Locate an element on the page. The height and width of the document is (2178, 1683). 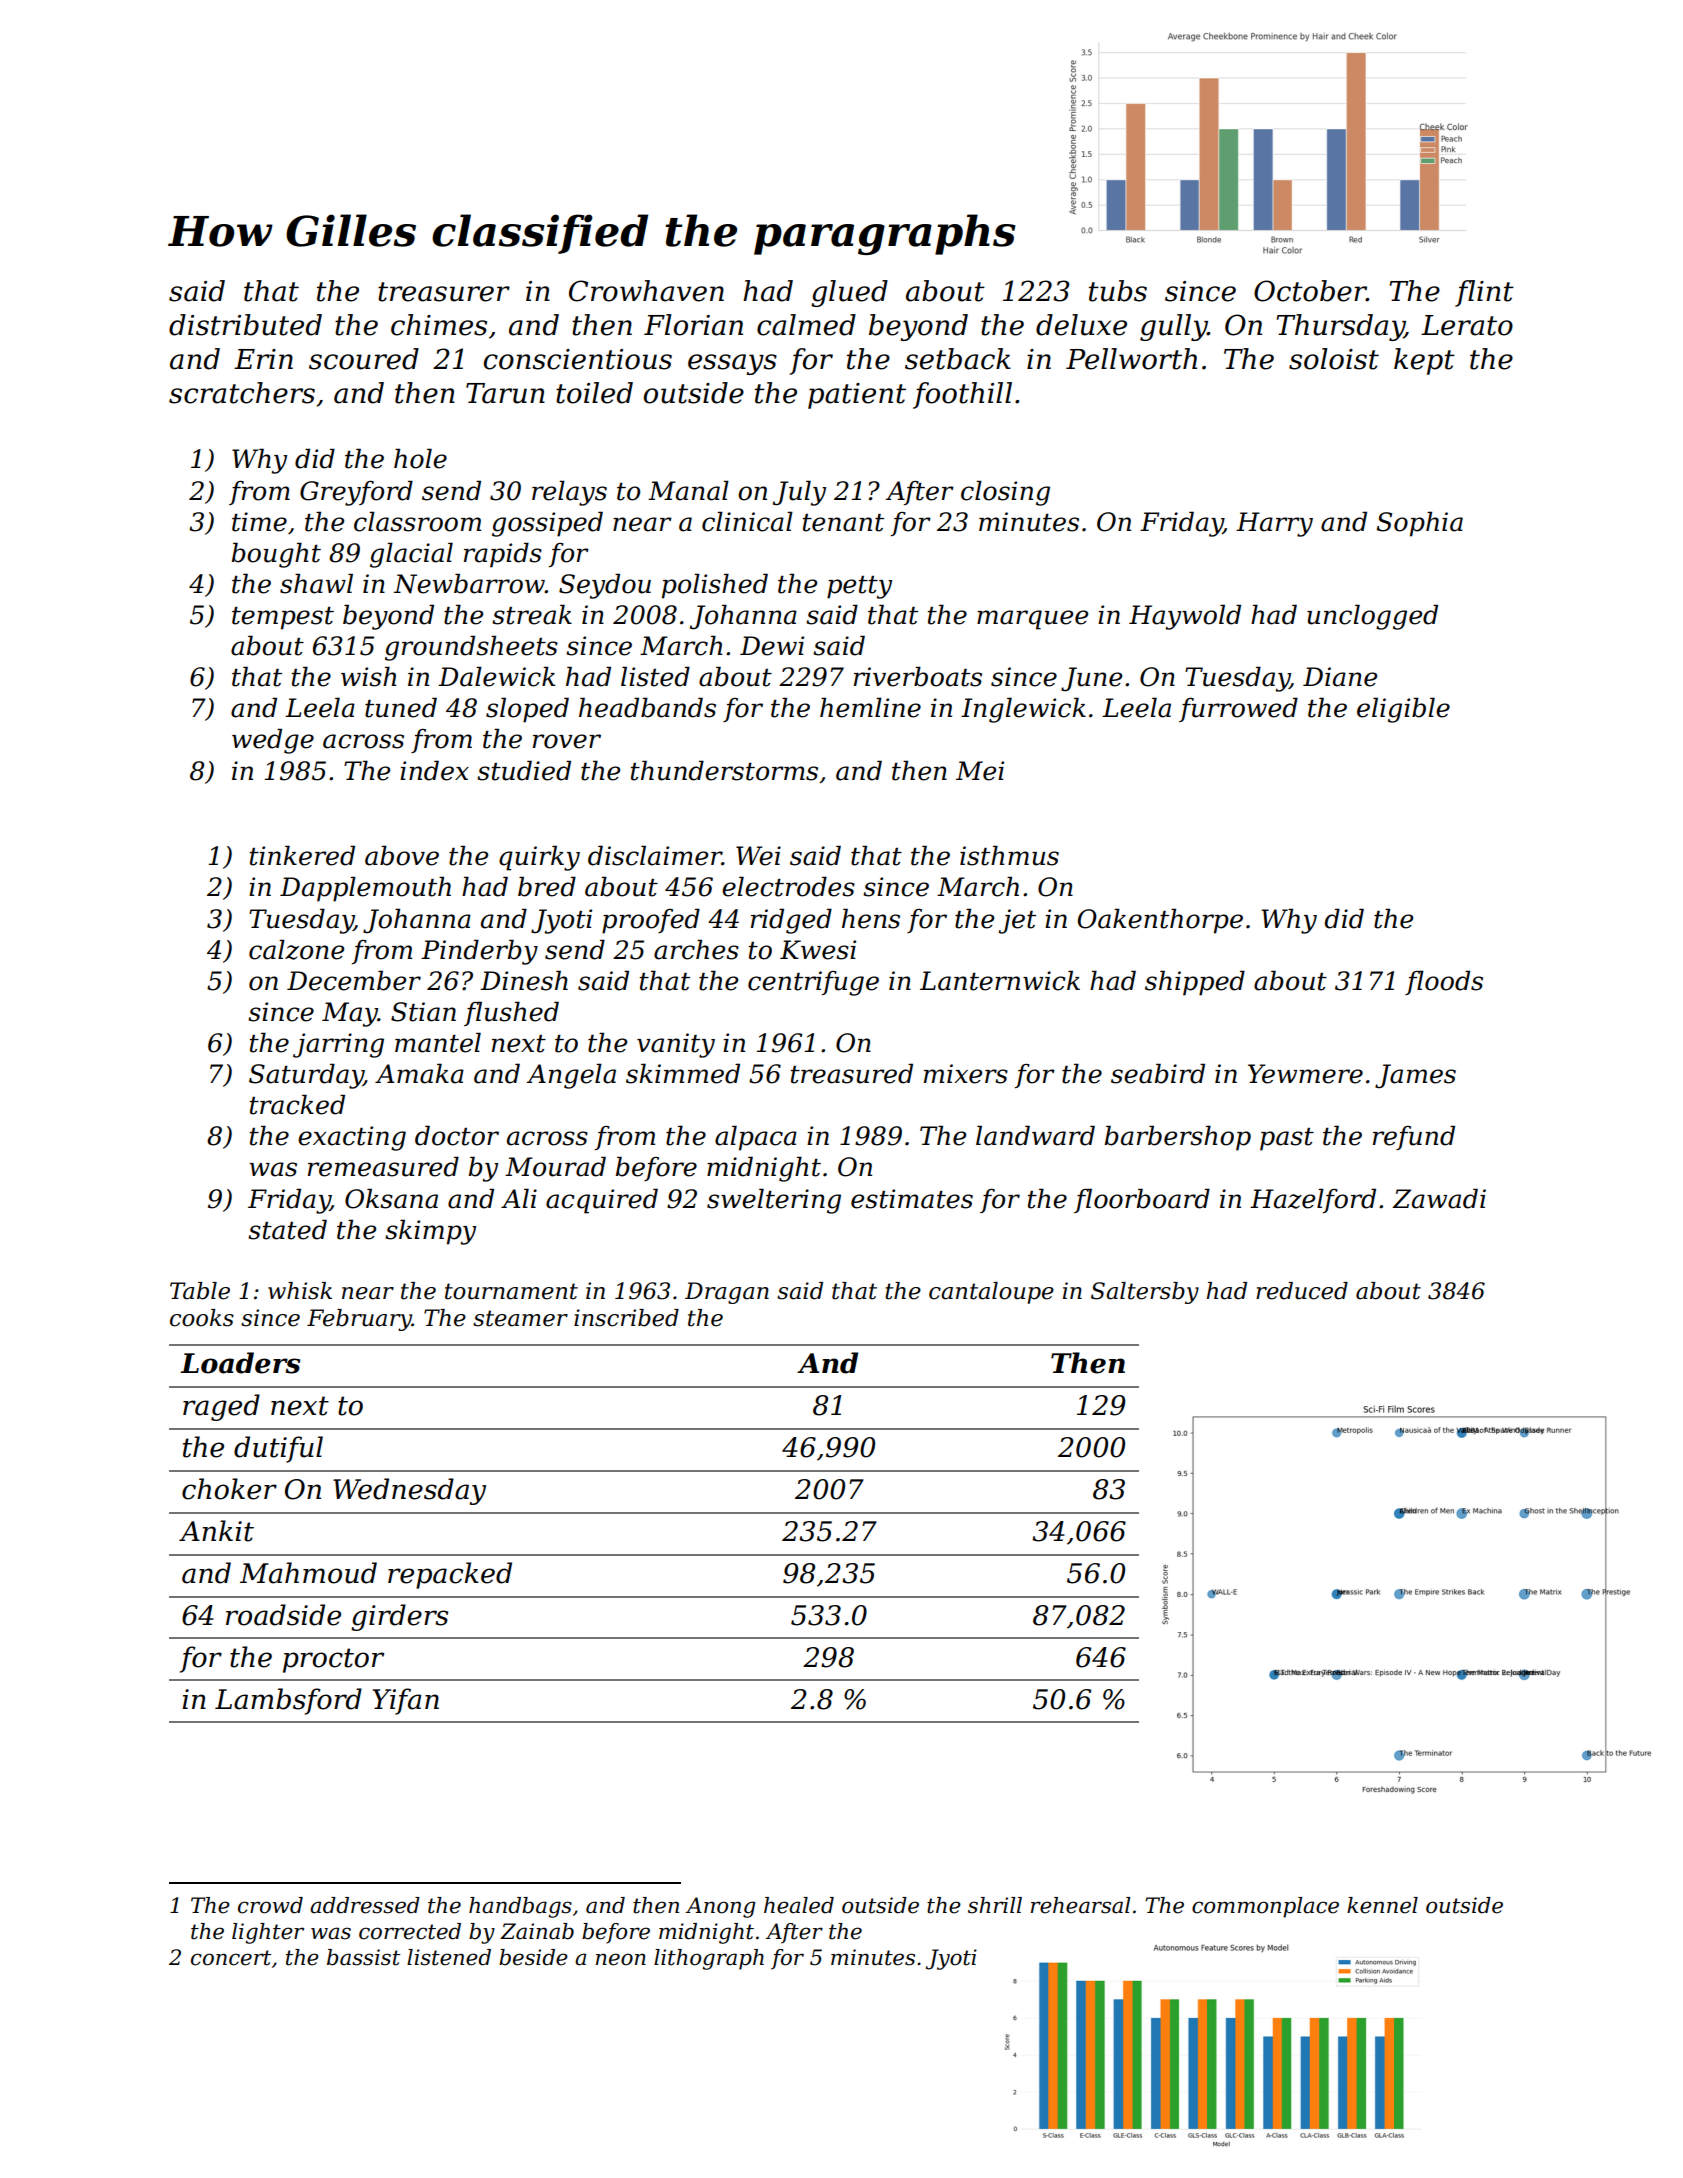
floorboard is located at coordinates (1142, 1200).
